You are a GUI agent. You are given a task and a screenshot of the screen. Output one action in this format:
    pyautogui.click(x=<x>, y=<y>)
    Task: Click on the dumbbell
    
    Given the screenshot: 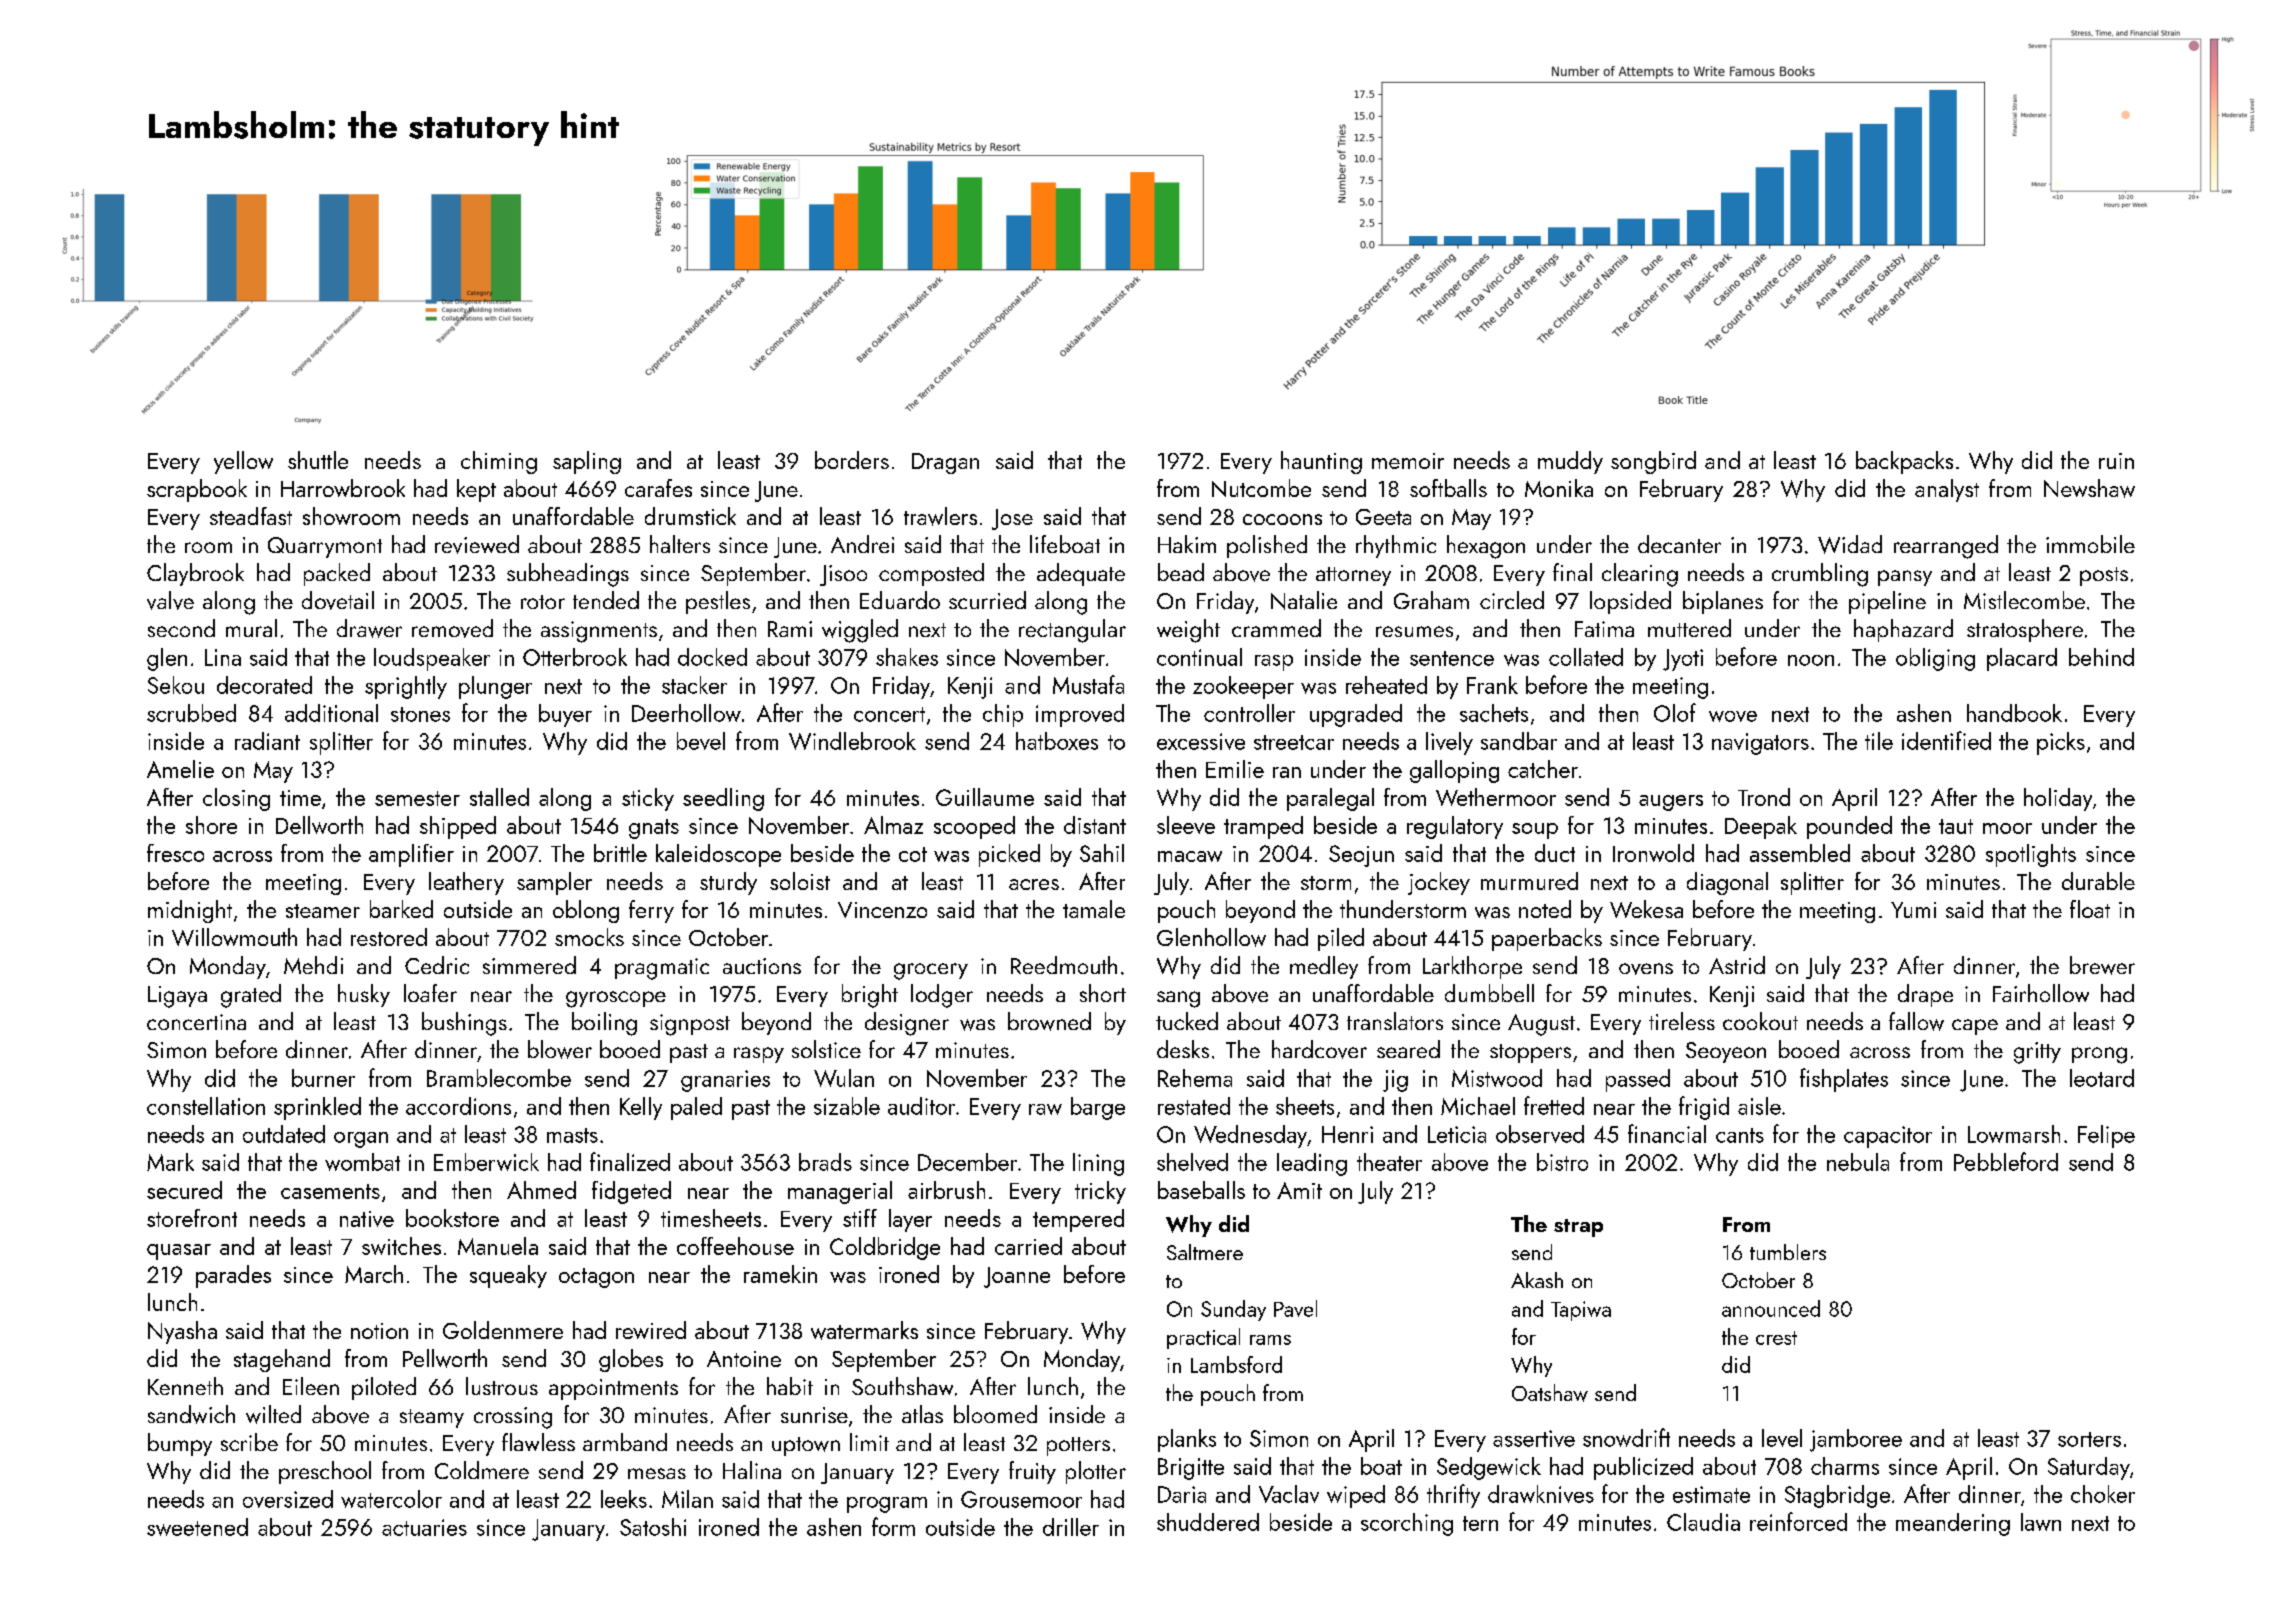 What is the action you would take?
    pyautogui.click(x=1489, y=993)
